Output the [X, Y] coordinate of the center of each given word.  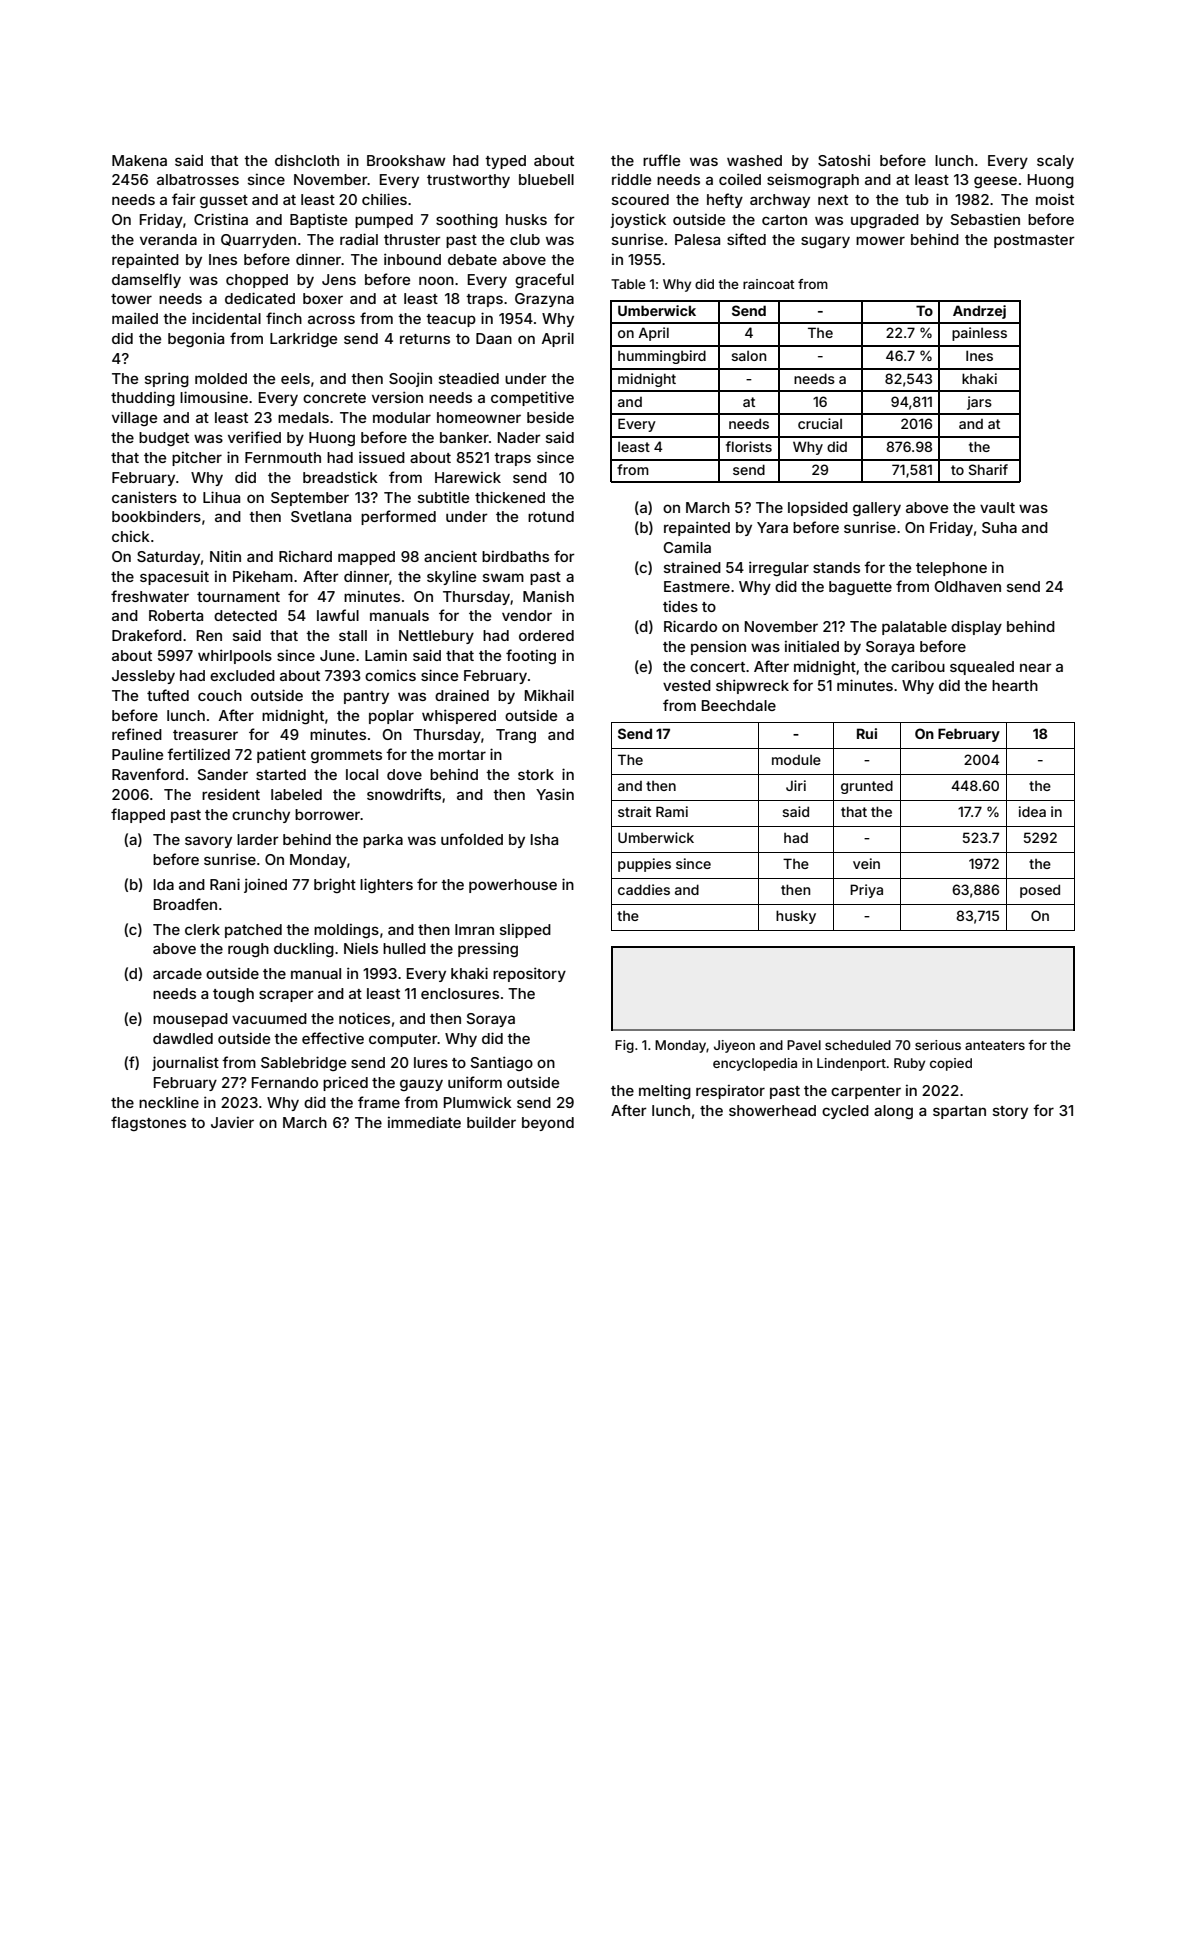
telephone [951, 569]
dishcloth [307, 160]
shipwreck [752, 686]
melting [665, 1091]
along [893, 1112]
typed [505, 162]
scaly [1055, 162]
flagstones [148, 1123]
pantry [366, 697]
